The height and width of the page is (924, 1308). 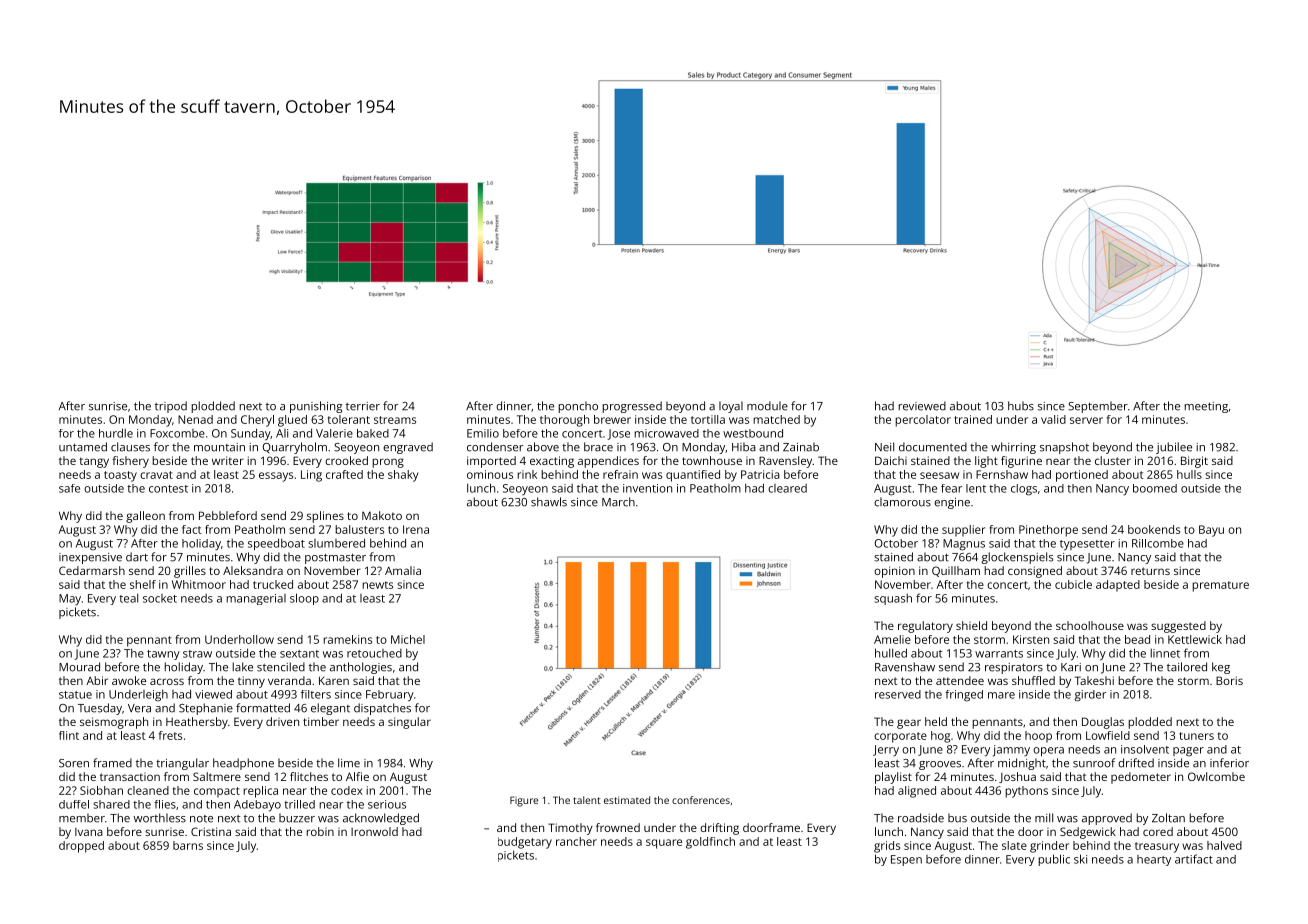 What do you see at coordinates (894, 572) in the page?
I see `opinion` at bounding box center [894, 572].
